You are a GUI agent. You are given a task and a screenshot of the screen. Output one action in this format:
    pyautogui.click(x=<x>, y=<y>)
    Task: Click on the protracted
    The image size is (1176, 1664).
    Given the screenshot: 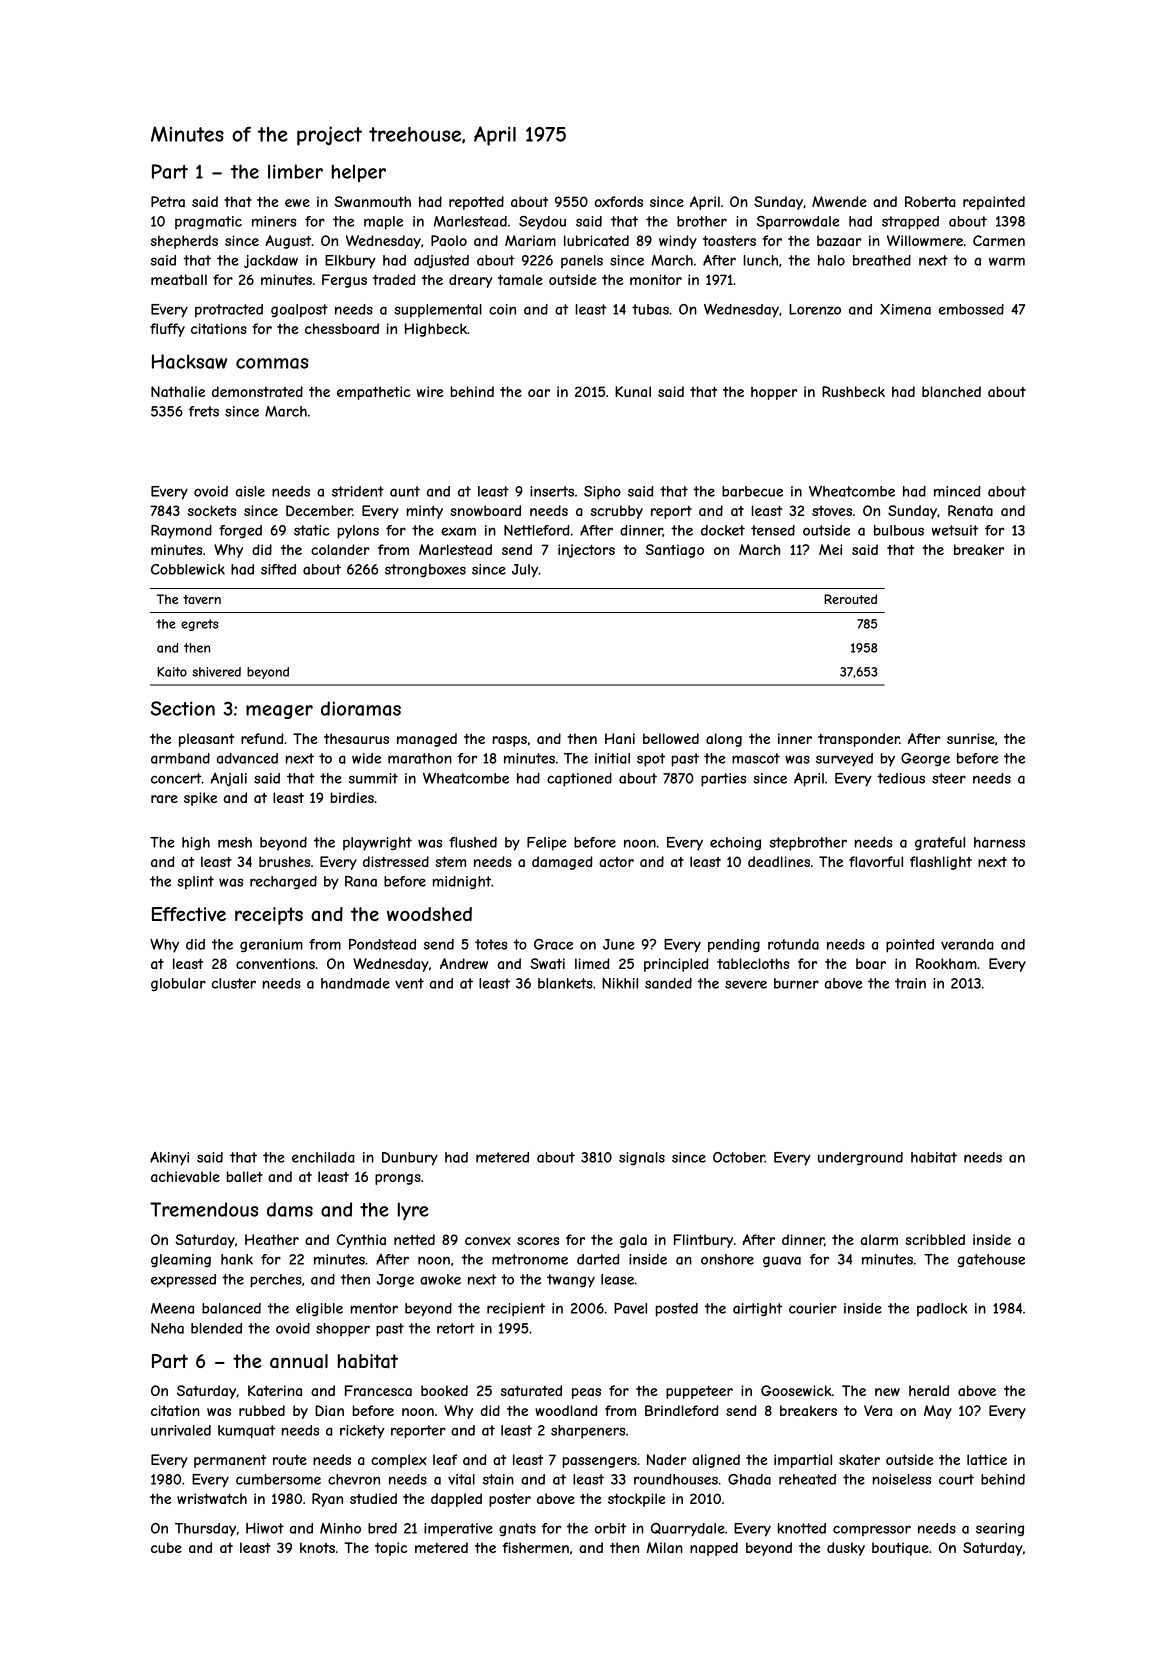 What is the action you would take?
    pyautogui.click(x=229, y=310)
